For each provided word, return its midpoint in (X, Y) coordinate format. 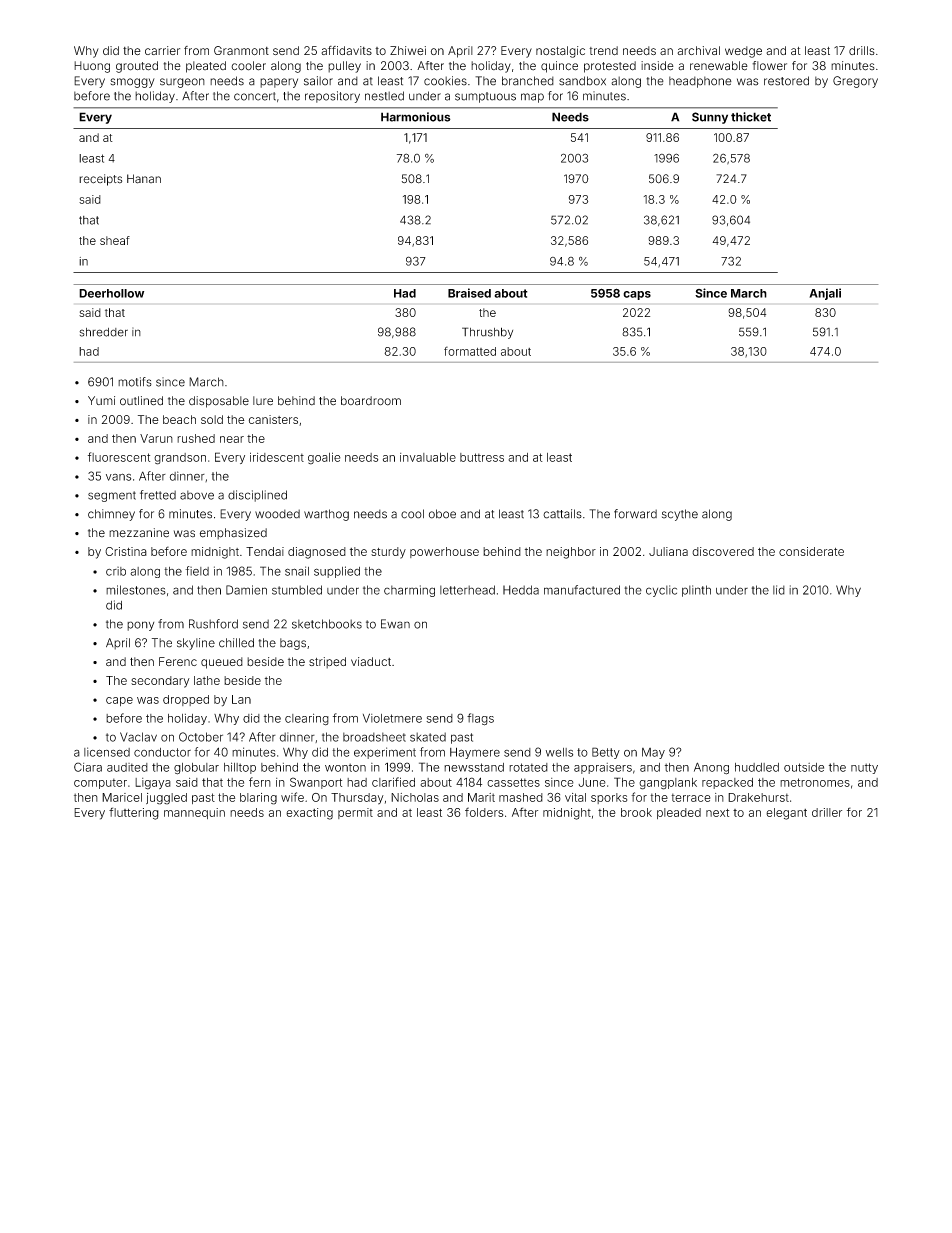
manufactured (582, 590)
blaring (258, 799)
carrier (162, 50)
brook (636, 812)
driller (827, 812)
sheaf (115, 240)
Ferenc (178, 661)
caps (637, 295)
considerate (811, 551)
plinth (696, 591)
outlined (141, 401)
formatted (470, 351)
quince (559, 67)
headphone (700, 82)
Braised (469, 293)
